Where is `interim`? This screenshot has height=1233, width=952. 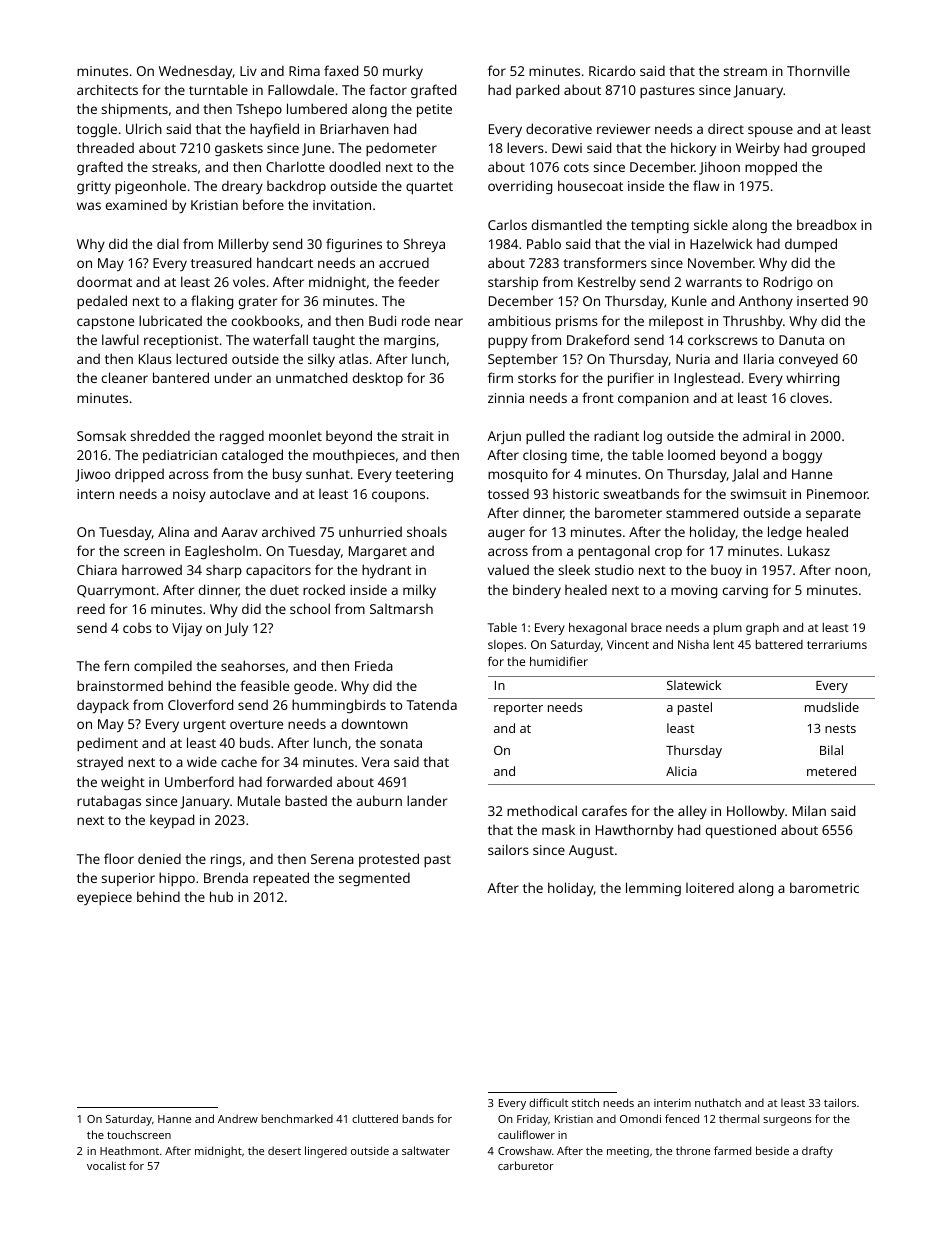 interim is located at coordinates (672, 1103).
